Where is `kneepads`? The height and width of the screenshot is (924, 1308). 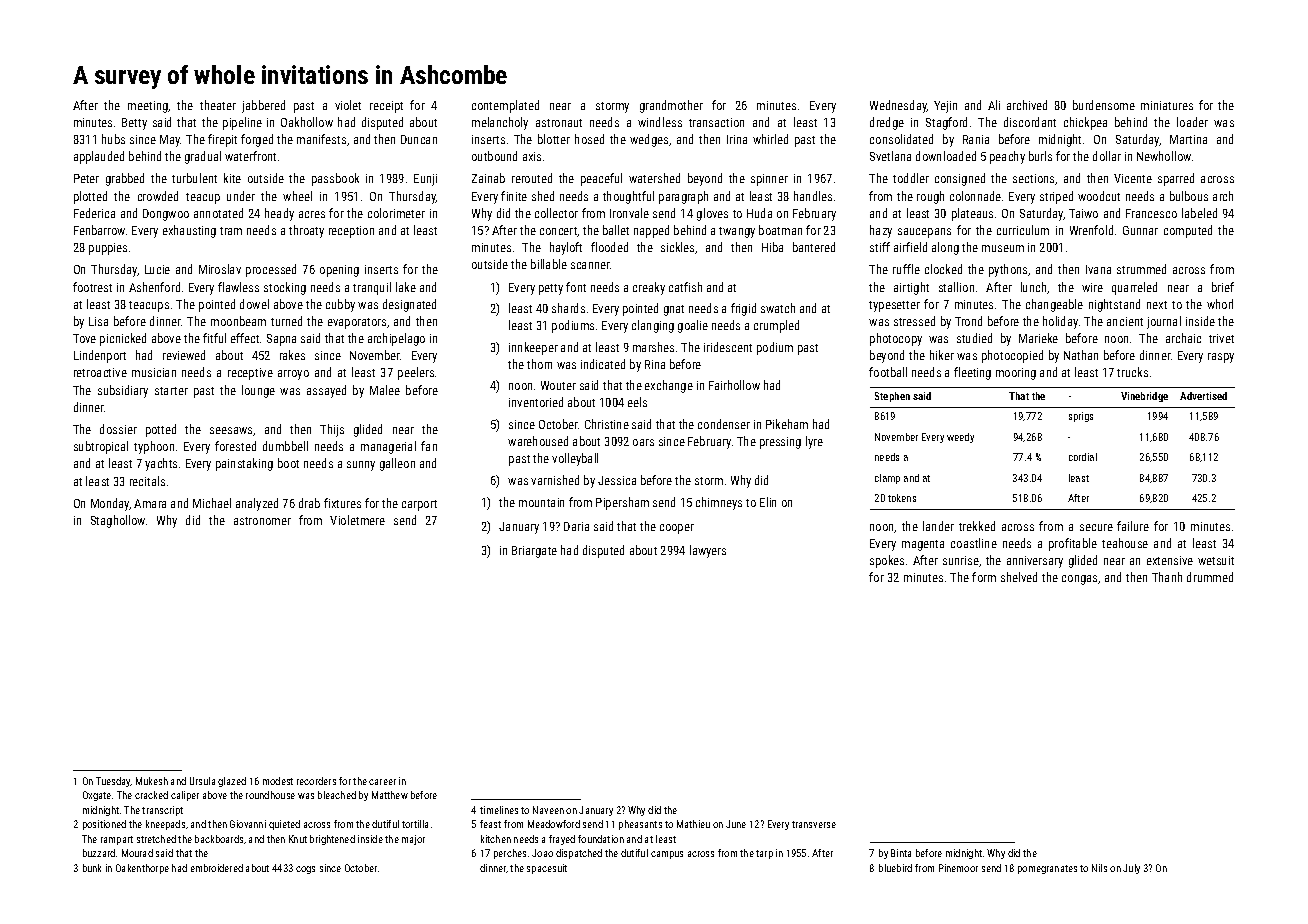 kneepads is located at coordinates (165, 825).
